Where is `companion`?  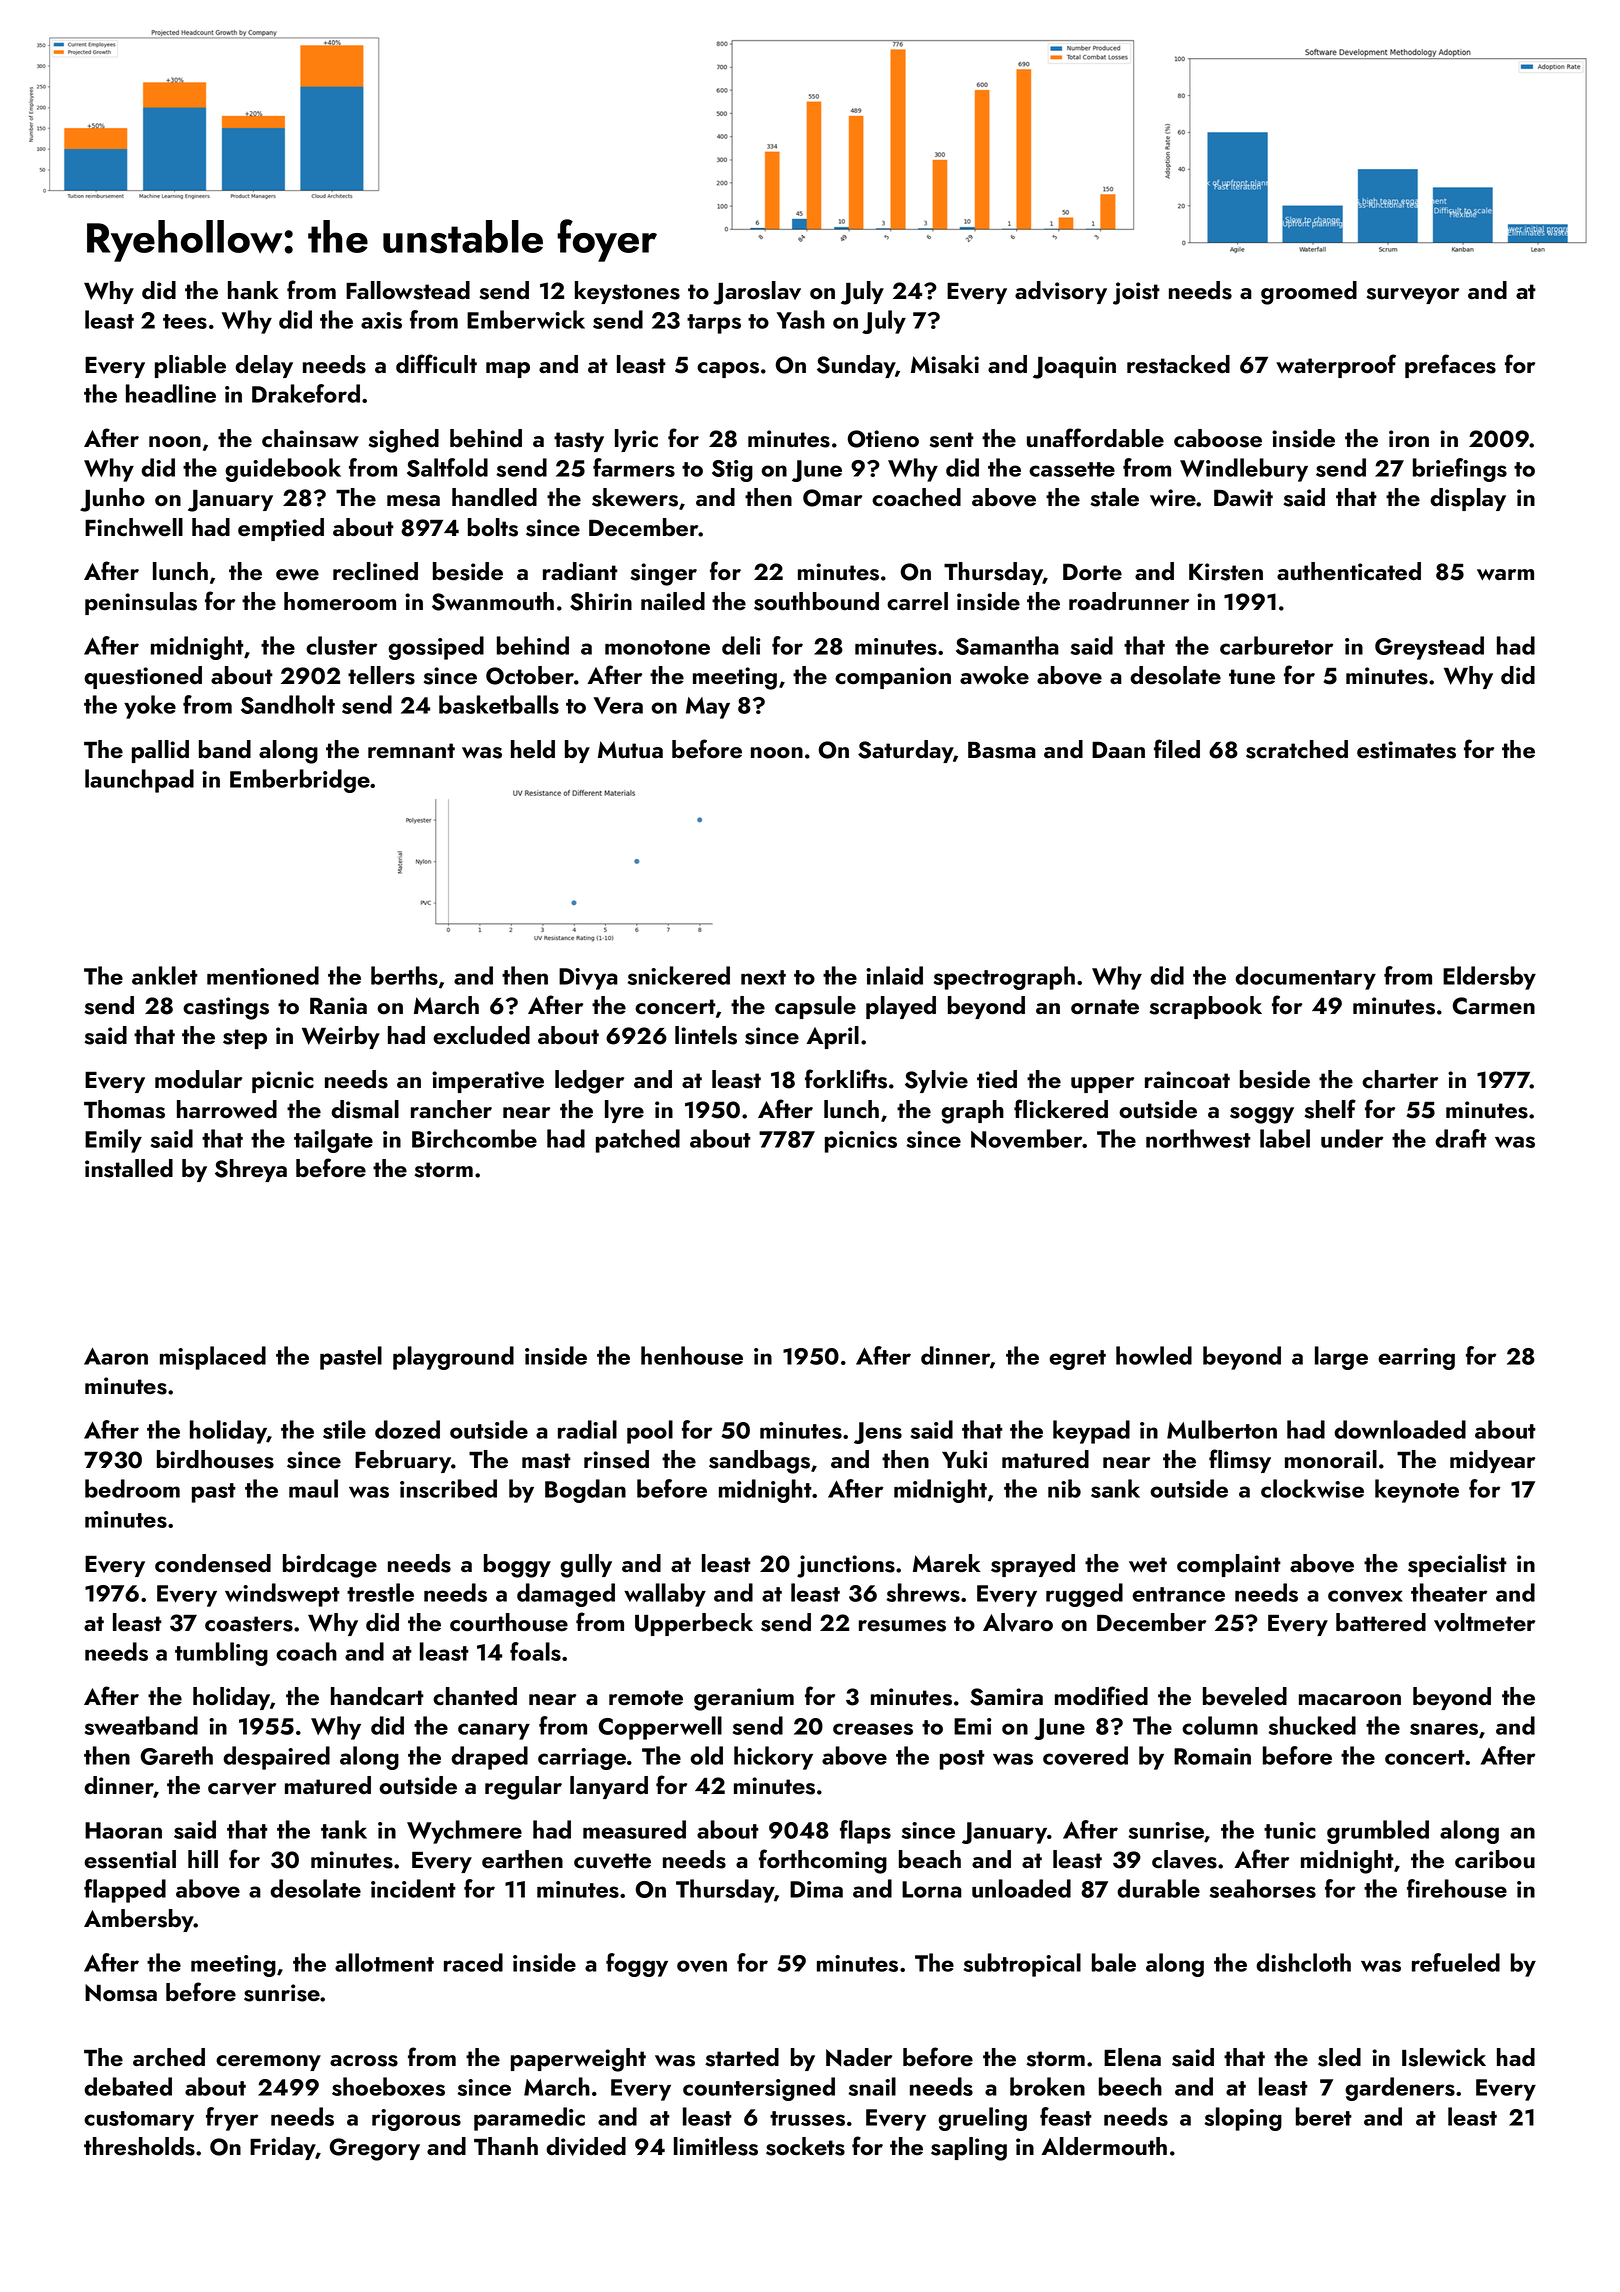
companion is located at coordinates (893, 678).
